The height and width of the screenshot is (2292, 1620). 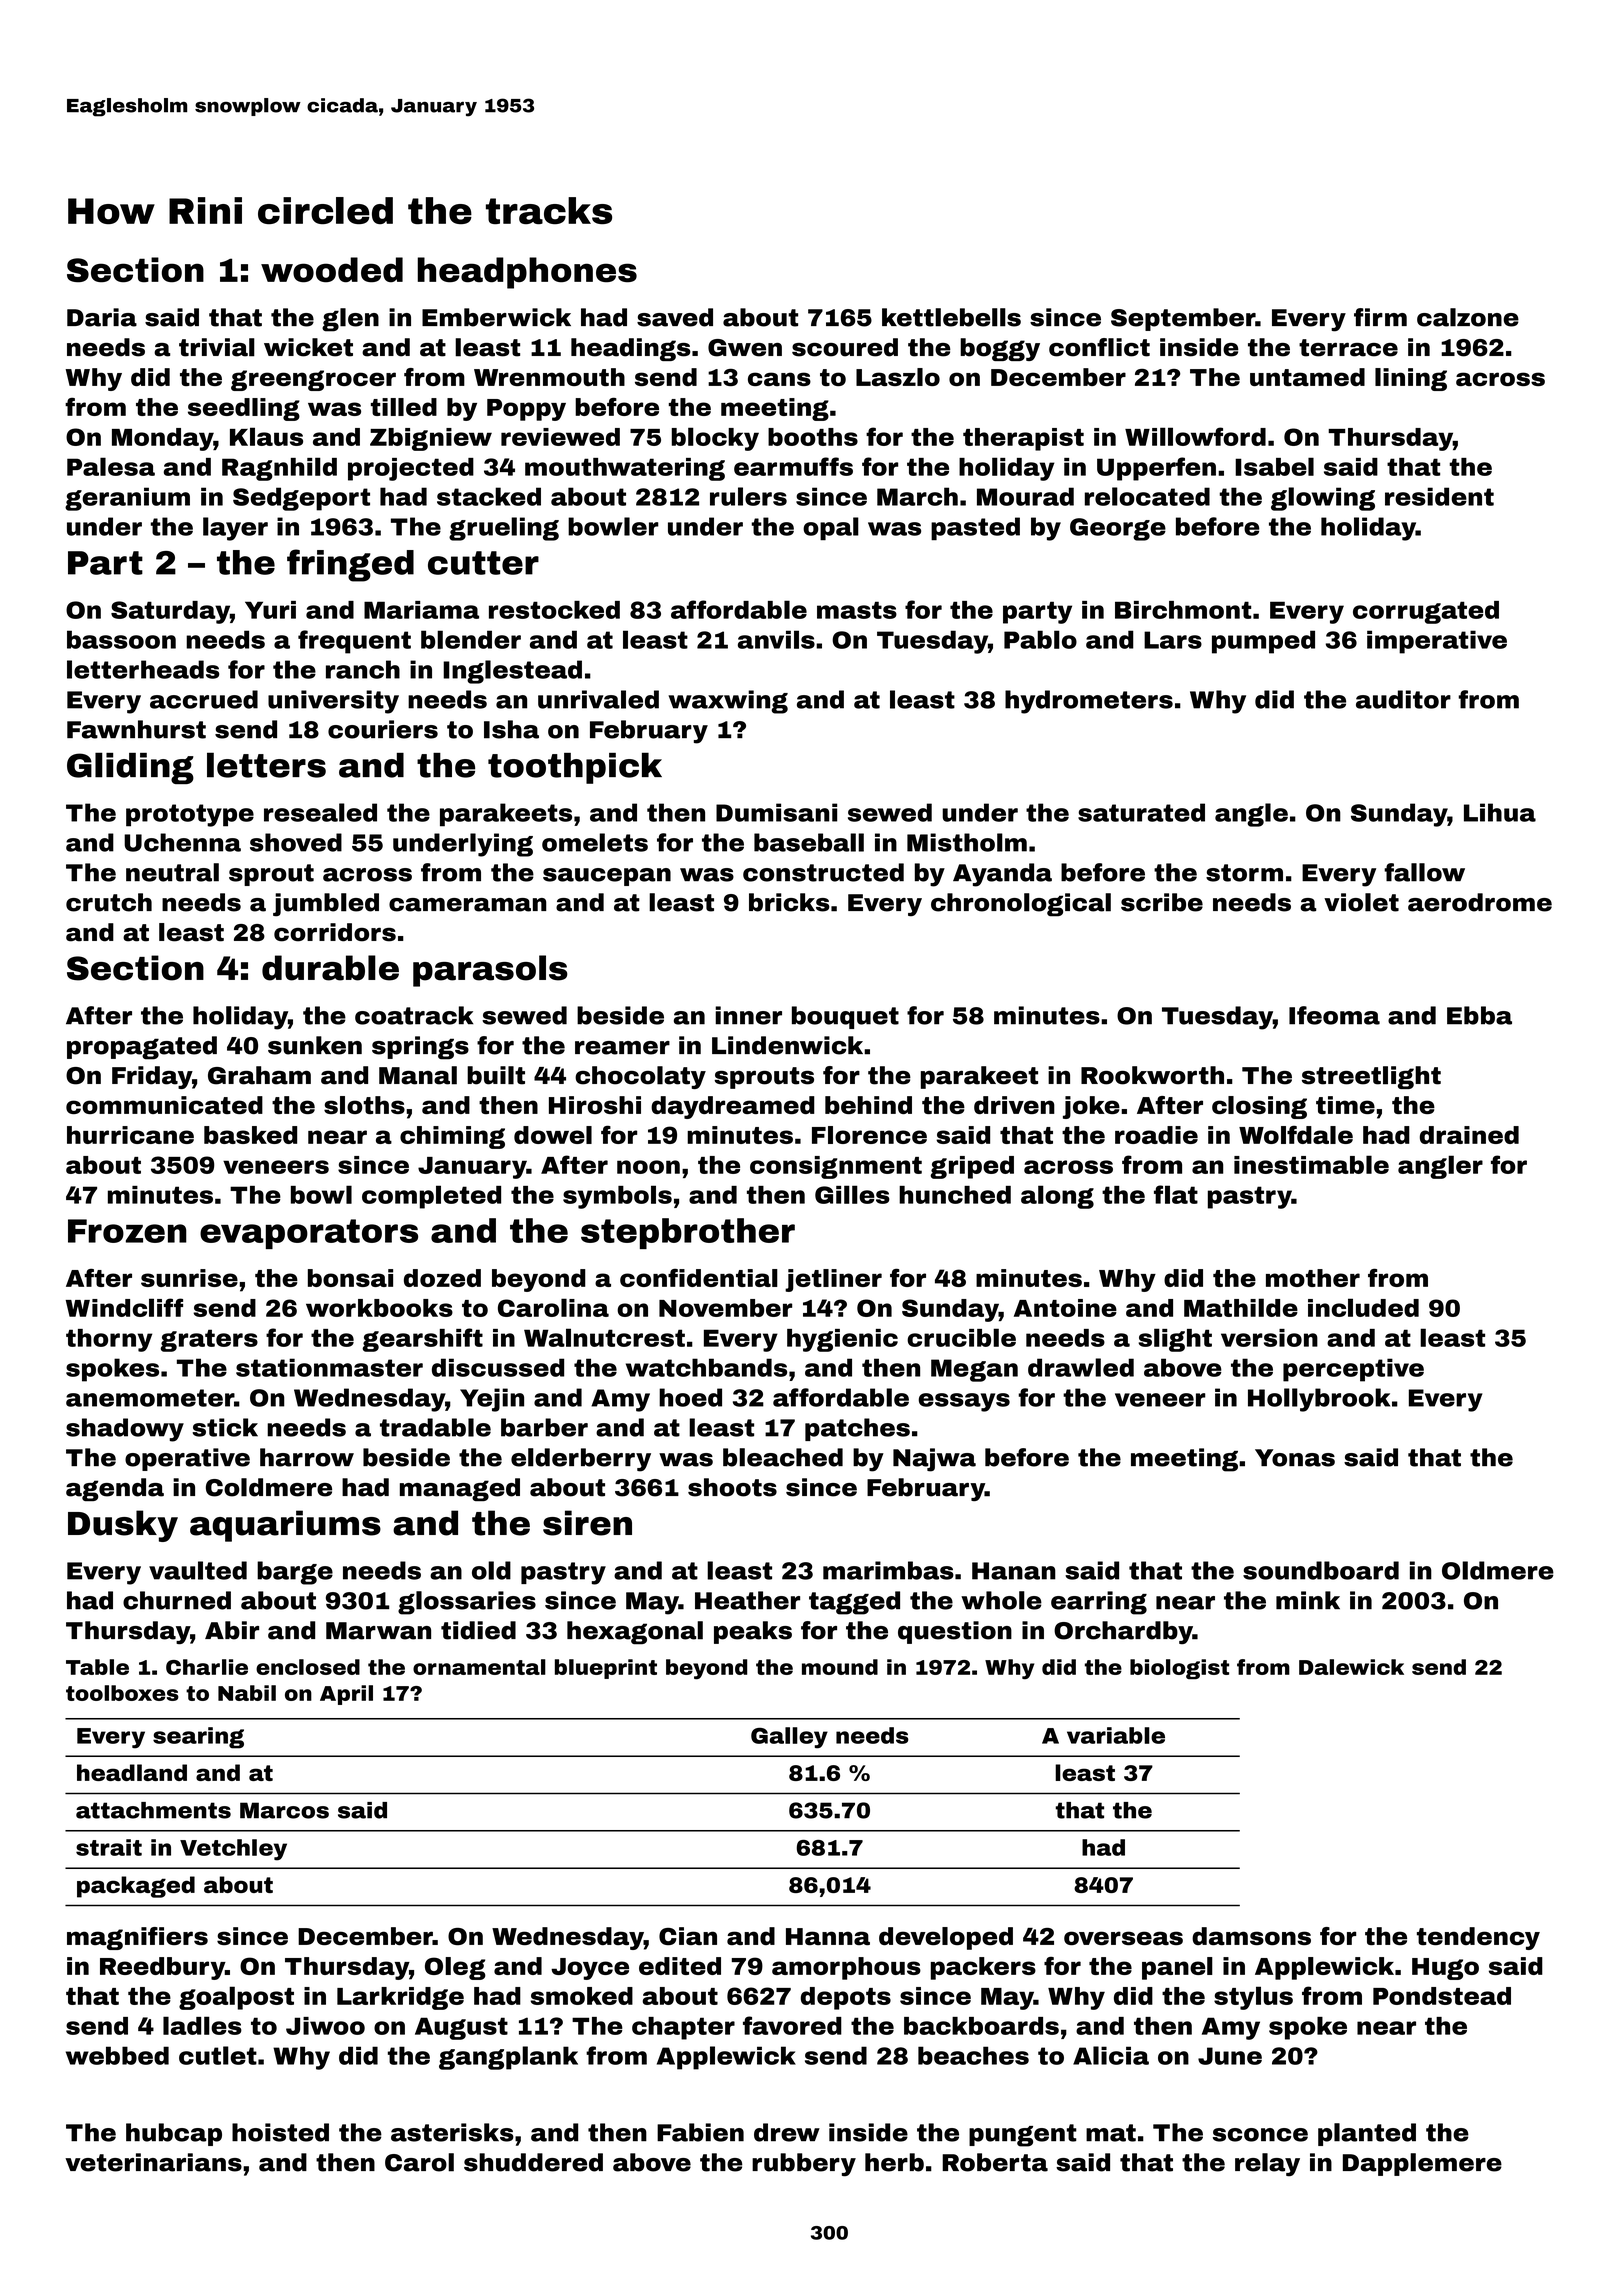 What do you see at coordinates (1478, 1938) in the screenshot?
I see `tendency` at bounding box center [1478, 1938].
